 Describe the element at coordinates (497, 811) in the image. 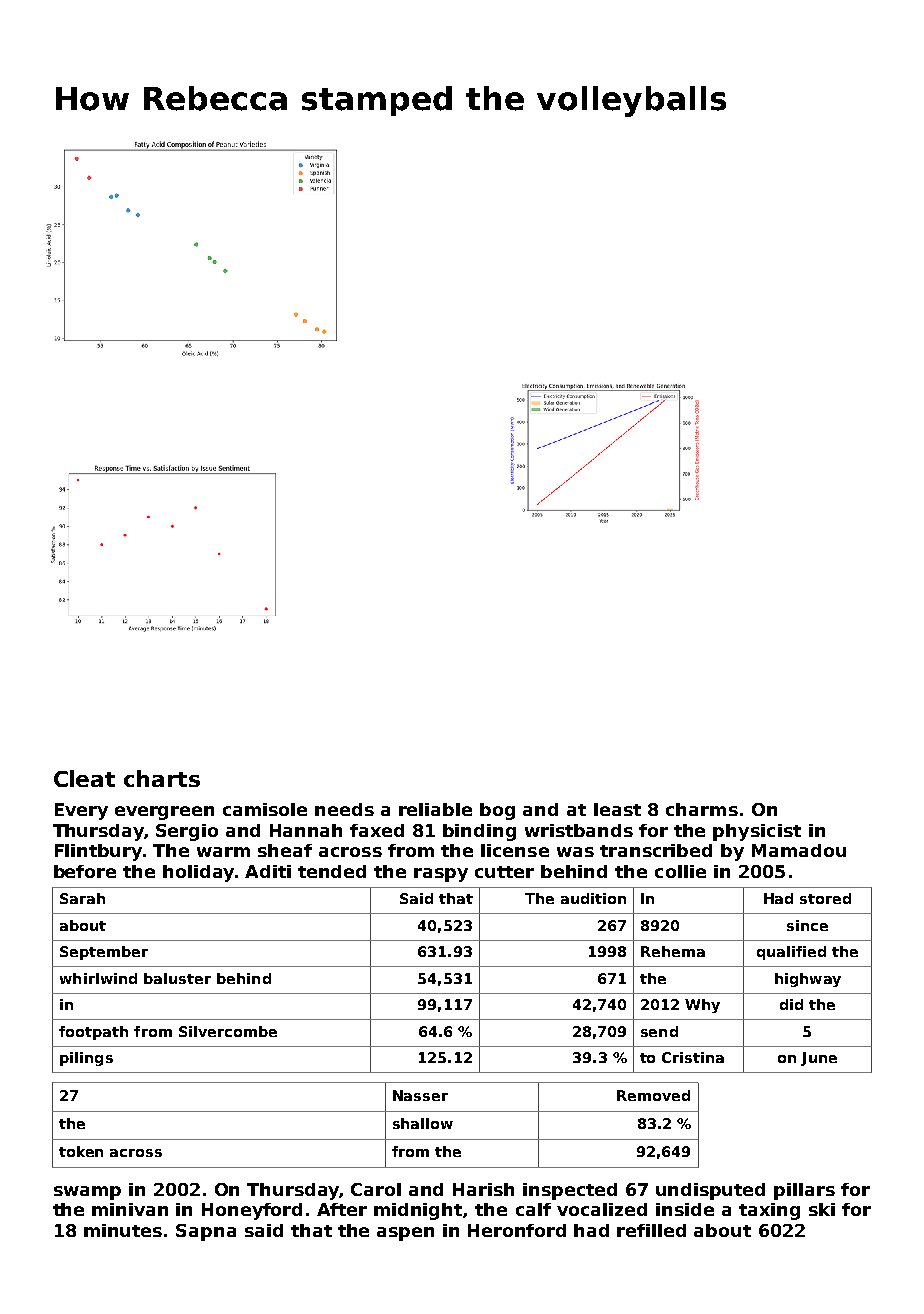

I see `bog` at that location.
